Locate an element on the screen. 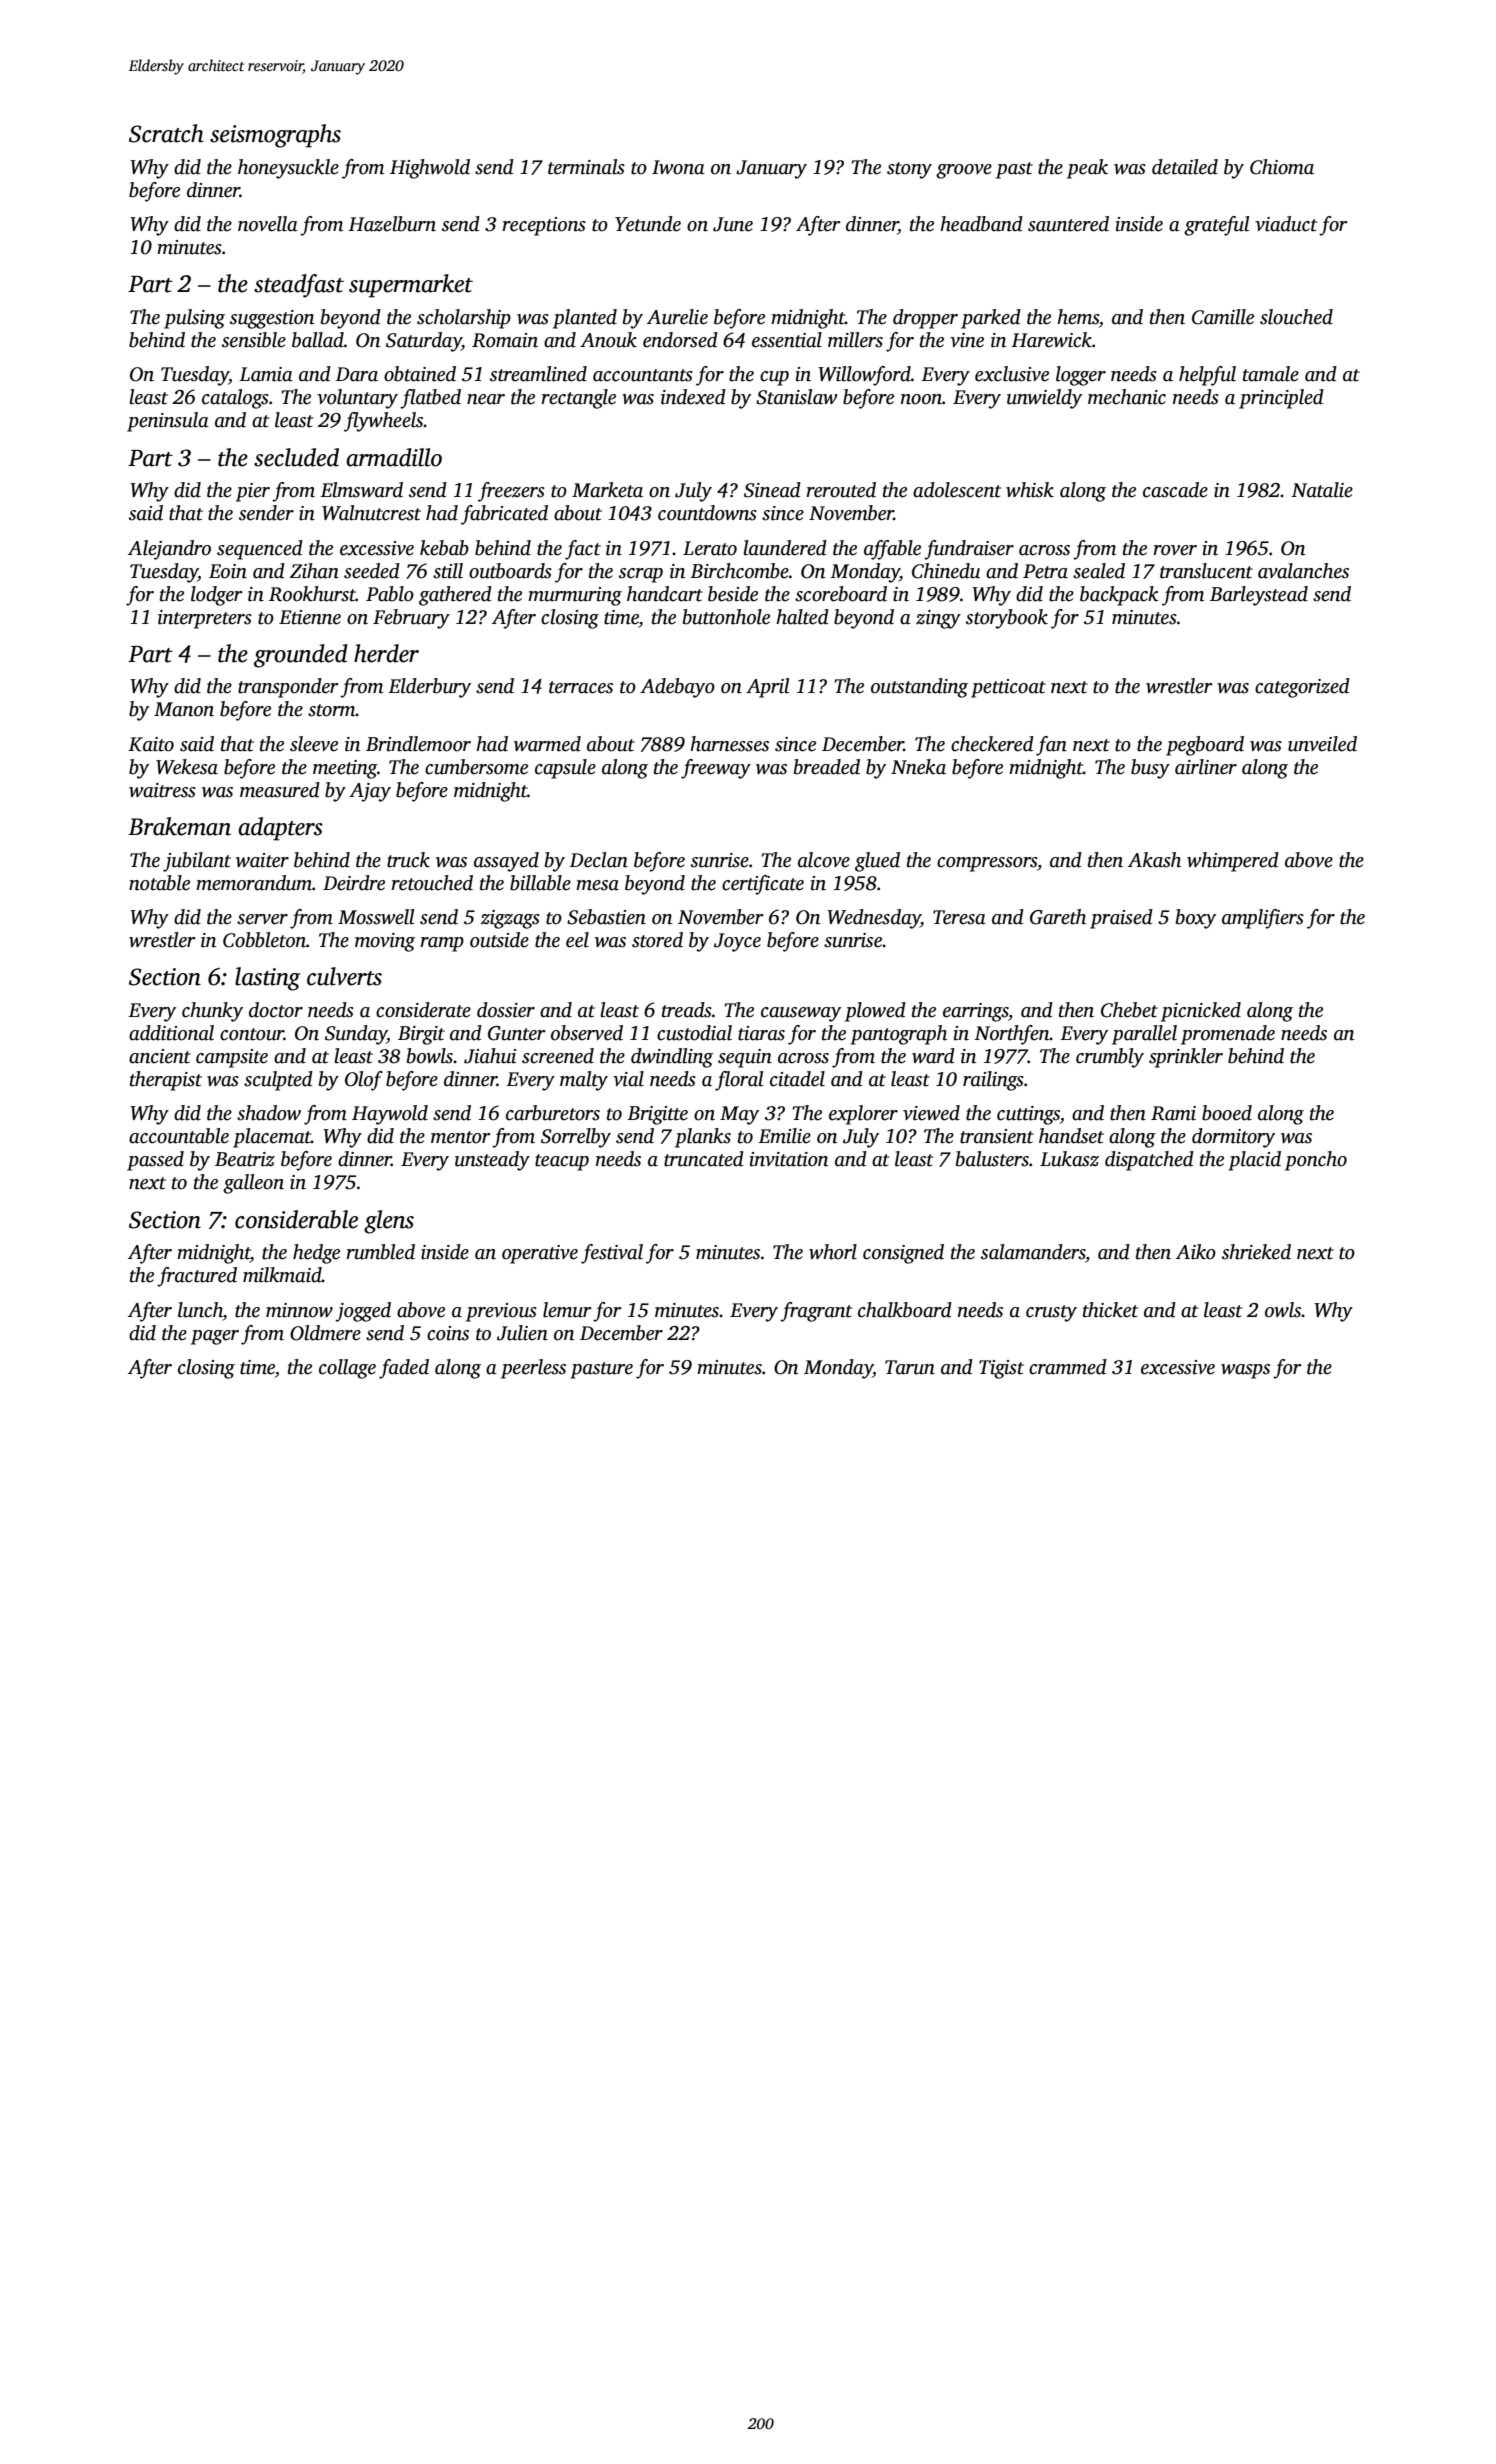 This screenshot has height=2464, width=1496. Scratch is located at coordinates (166, 133).
